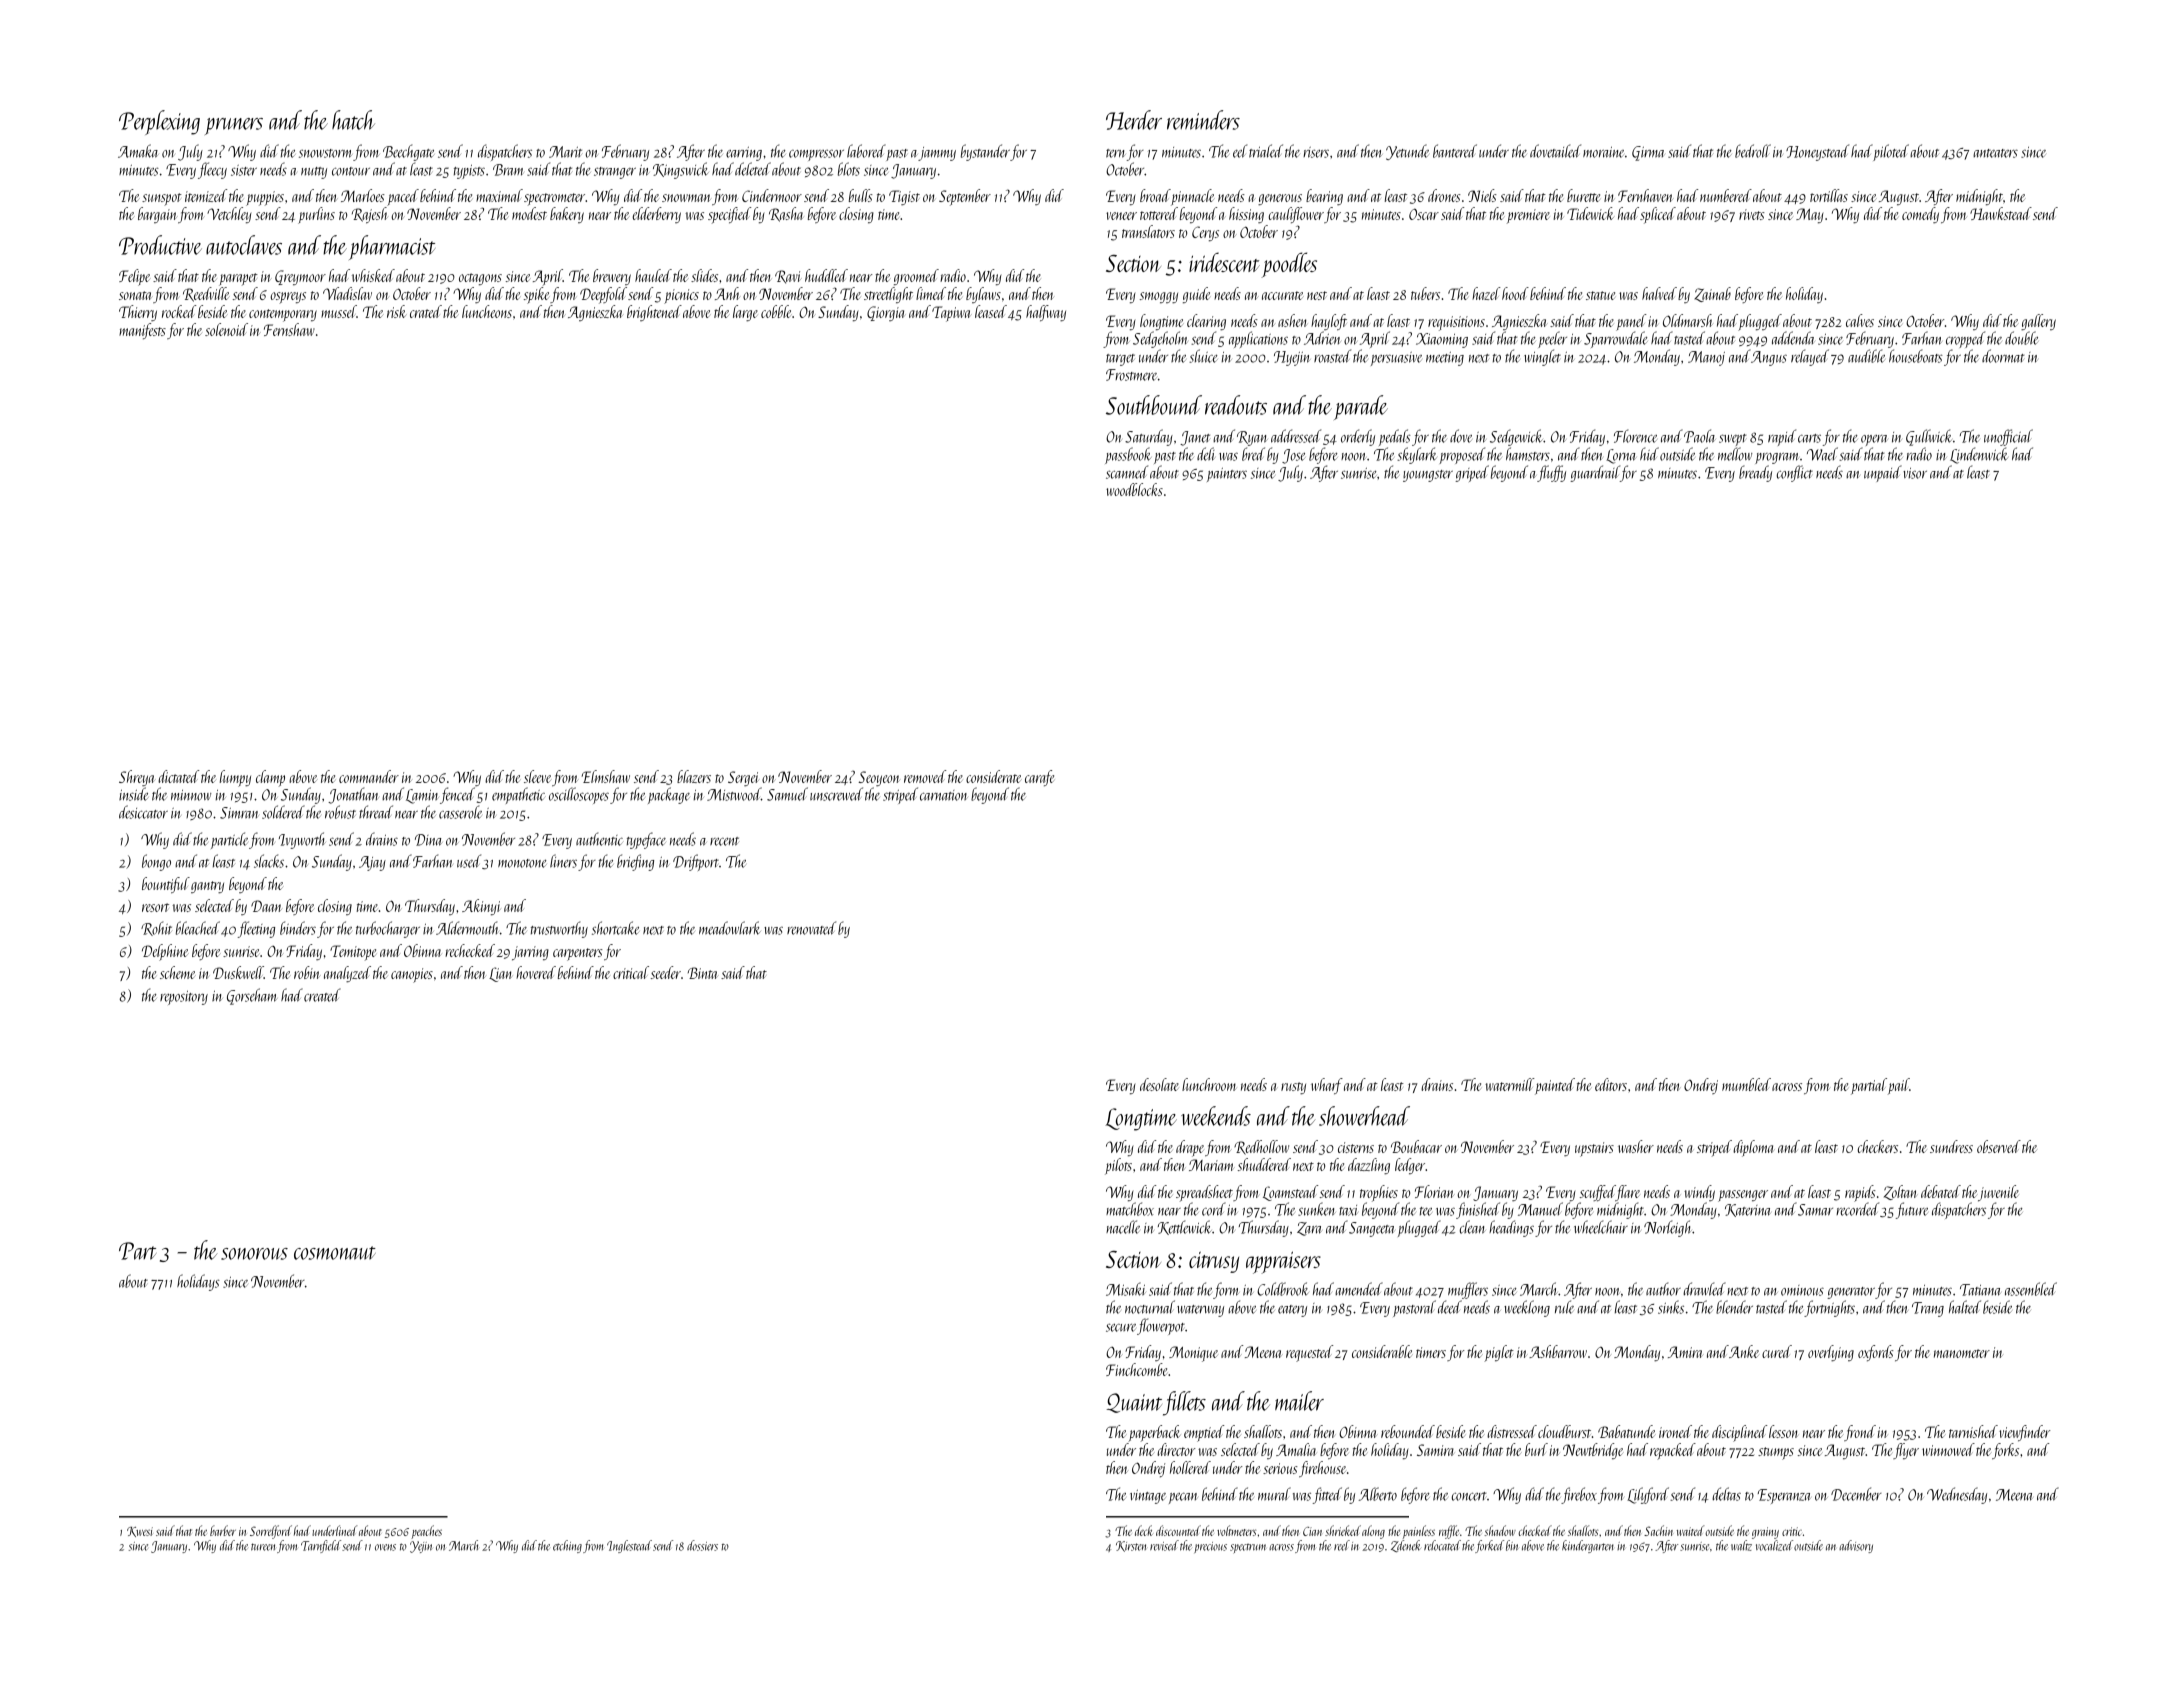 The image size is (2178, 1683). What do you see at coordinates (1883, 473) in the screenshot?
I see `unpaid` at bounding box center [1883, 473].
